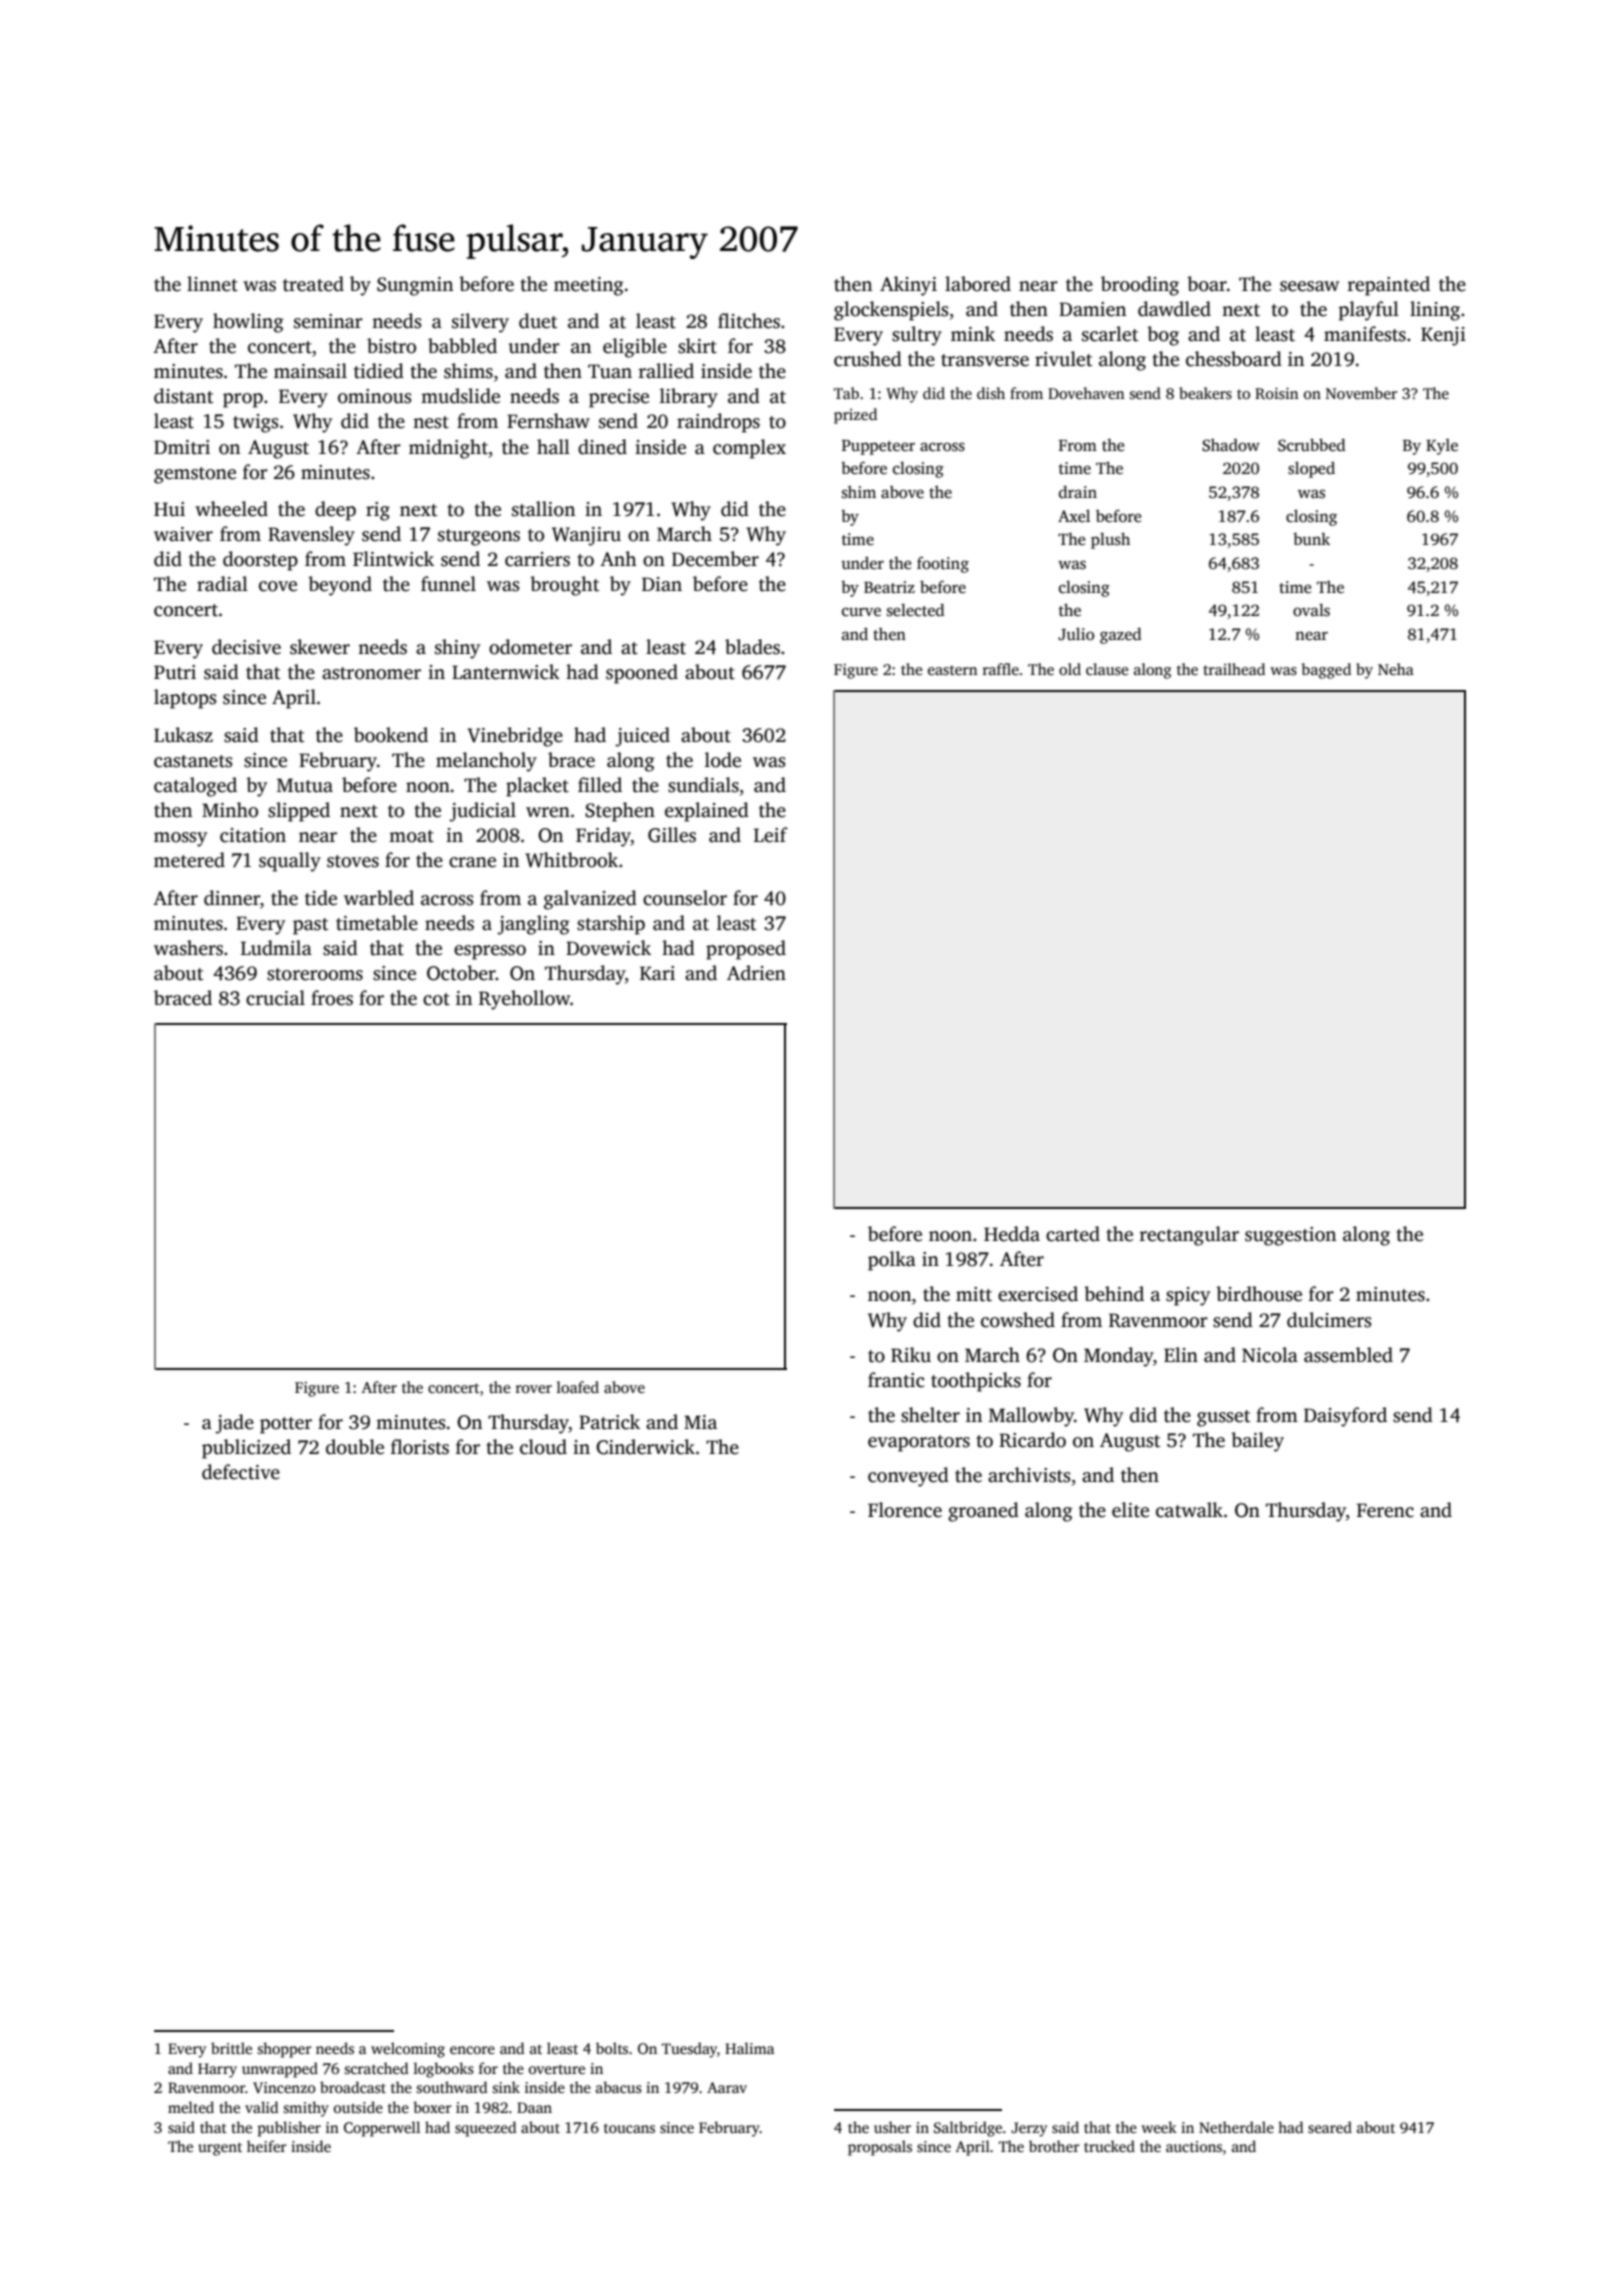 The image size is (1620, 2292). What do you see at coordinates (752, 647) in the page?
I see `blades` at bounding box center [752, 647].
